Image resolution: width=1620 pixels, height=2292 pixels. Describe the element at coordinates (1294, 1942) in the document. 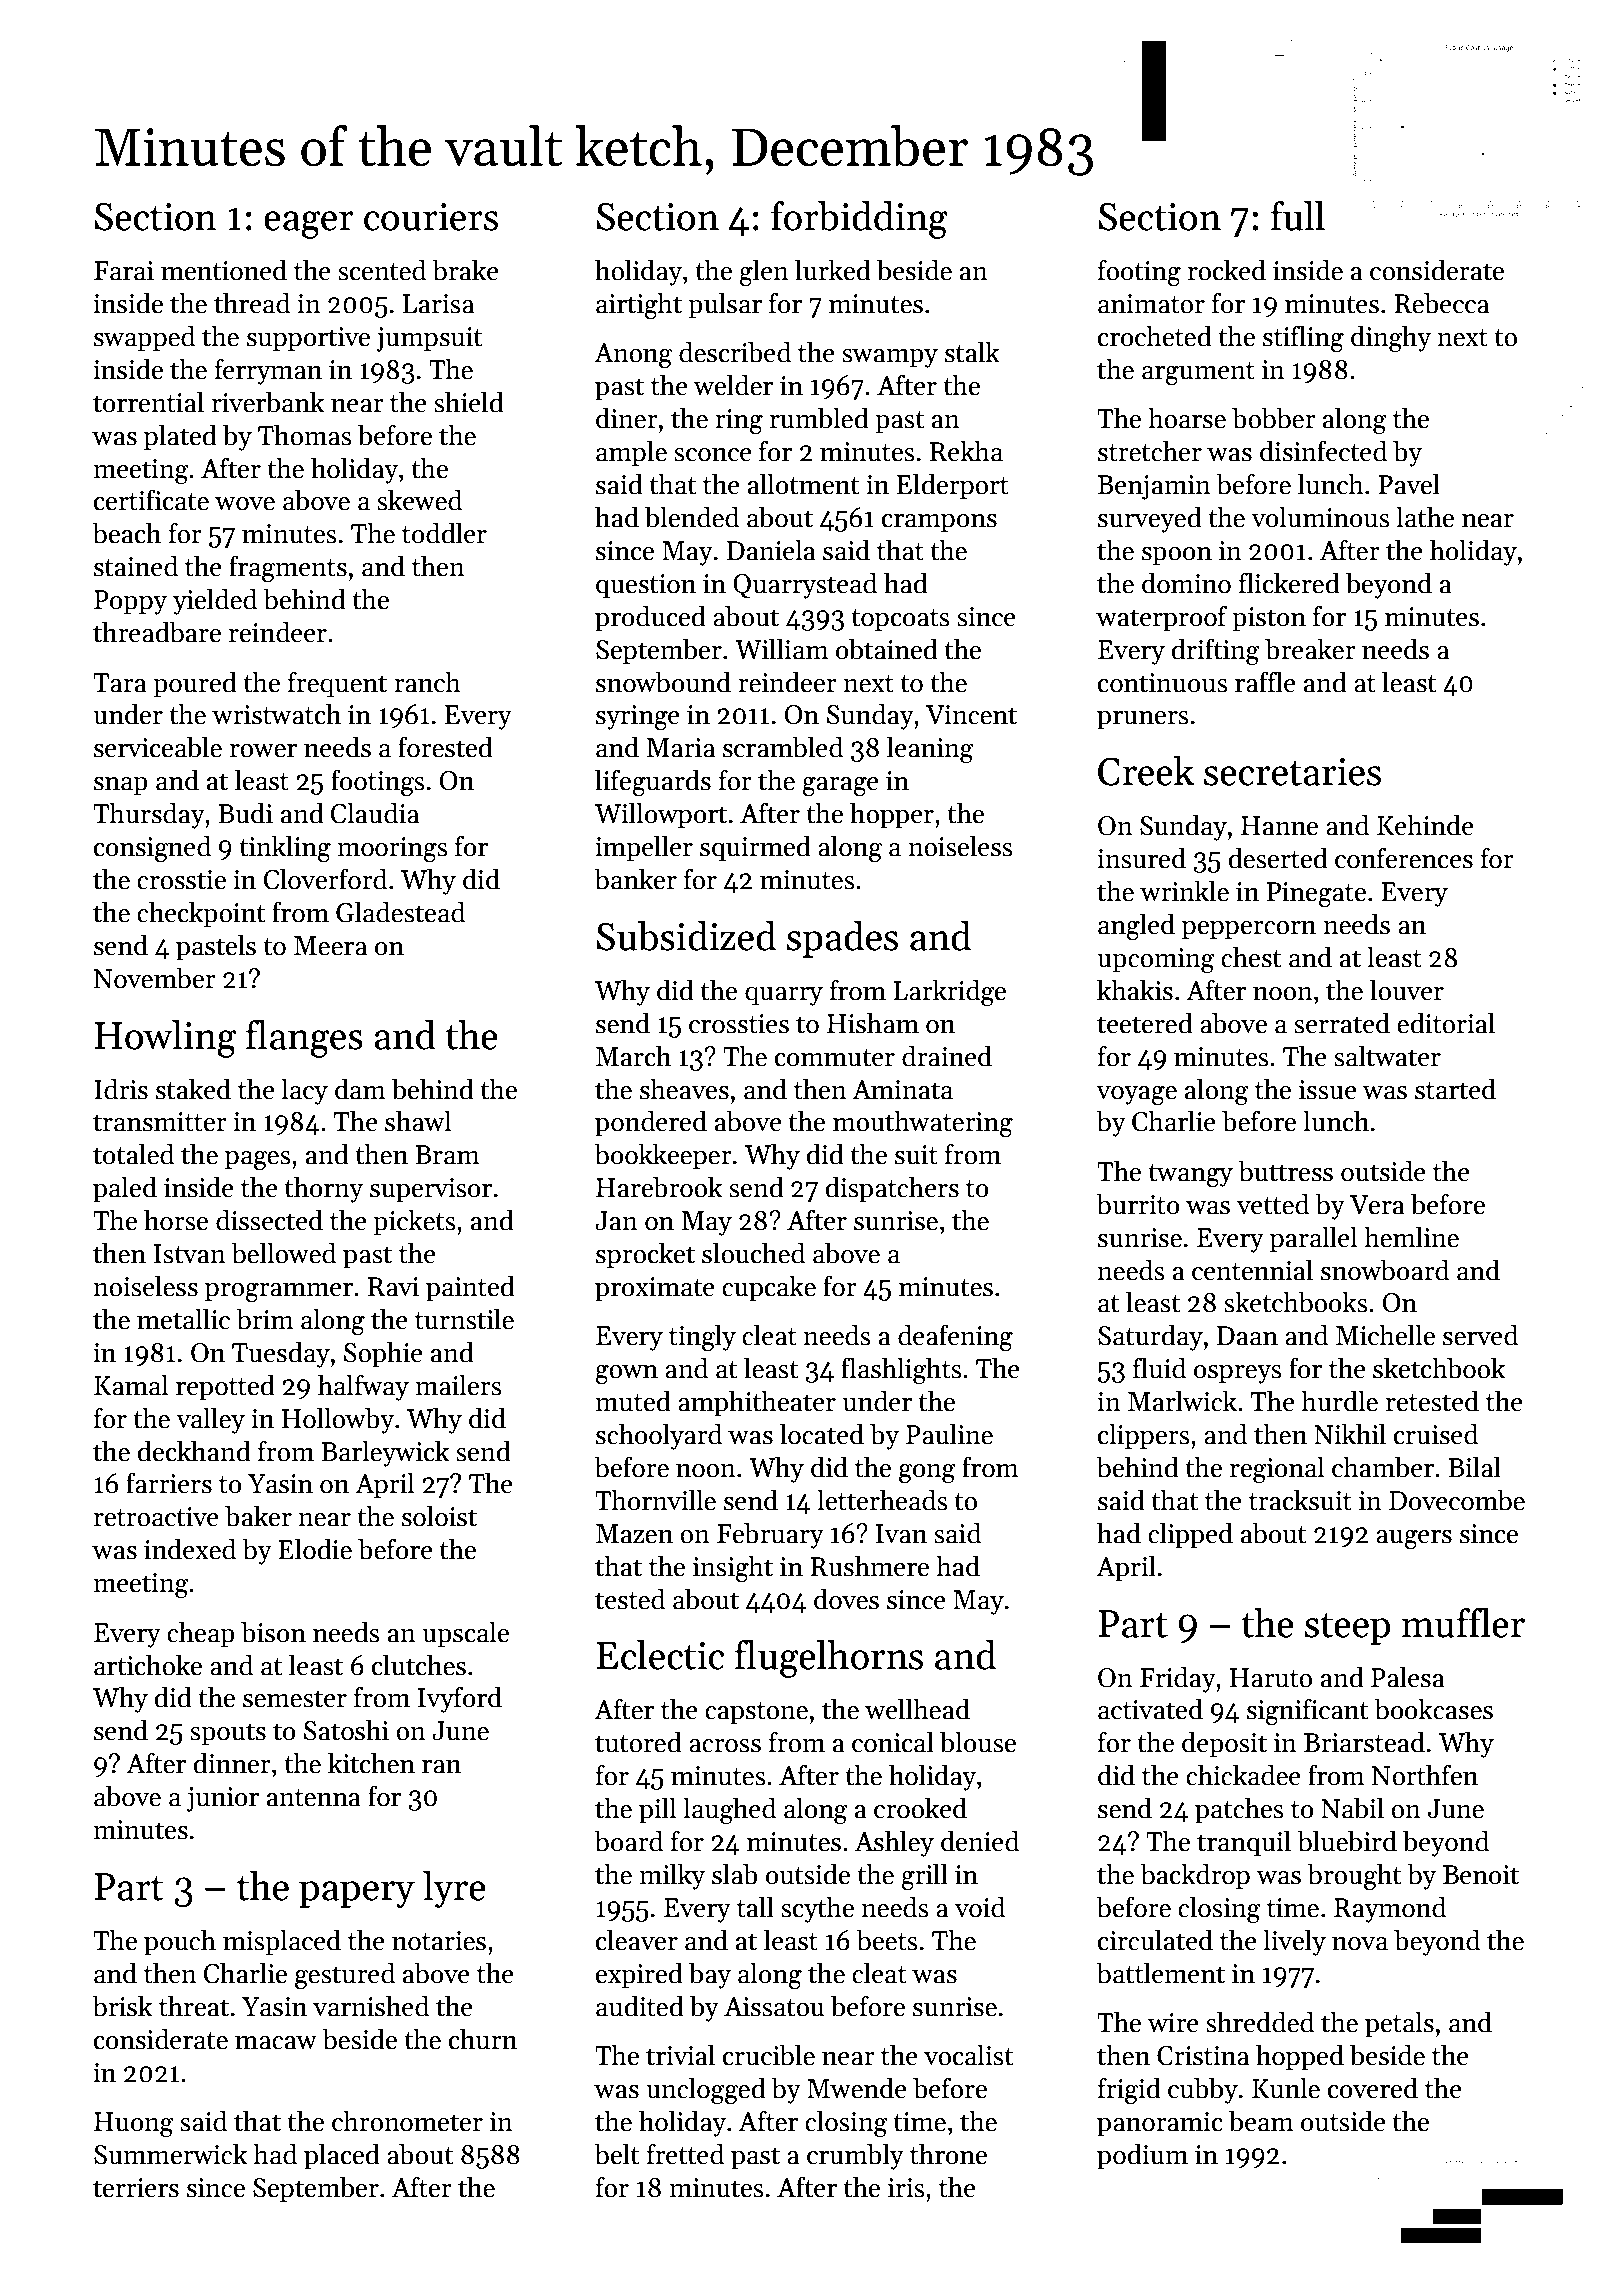

I see `lively` at that location.
